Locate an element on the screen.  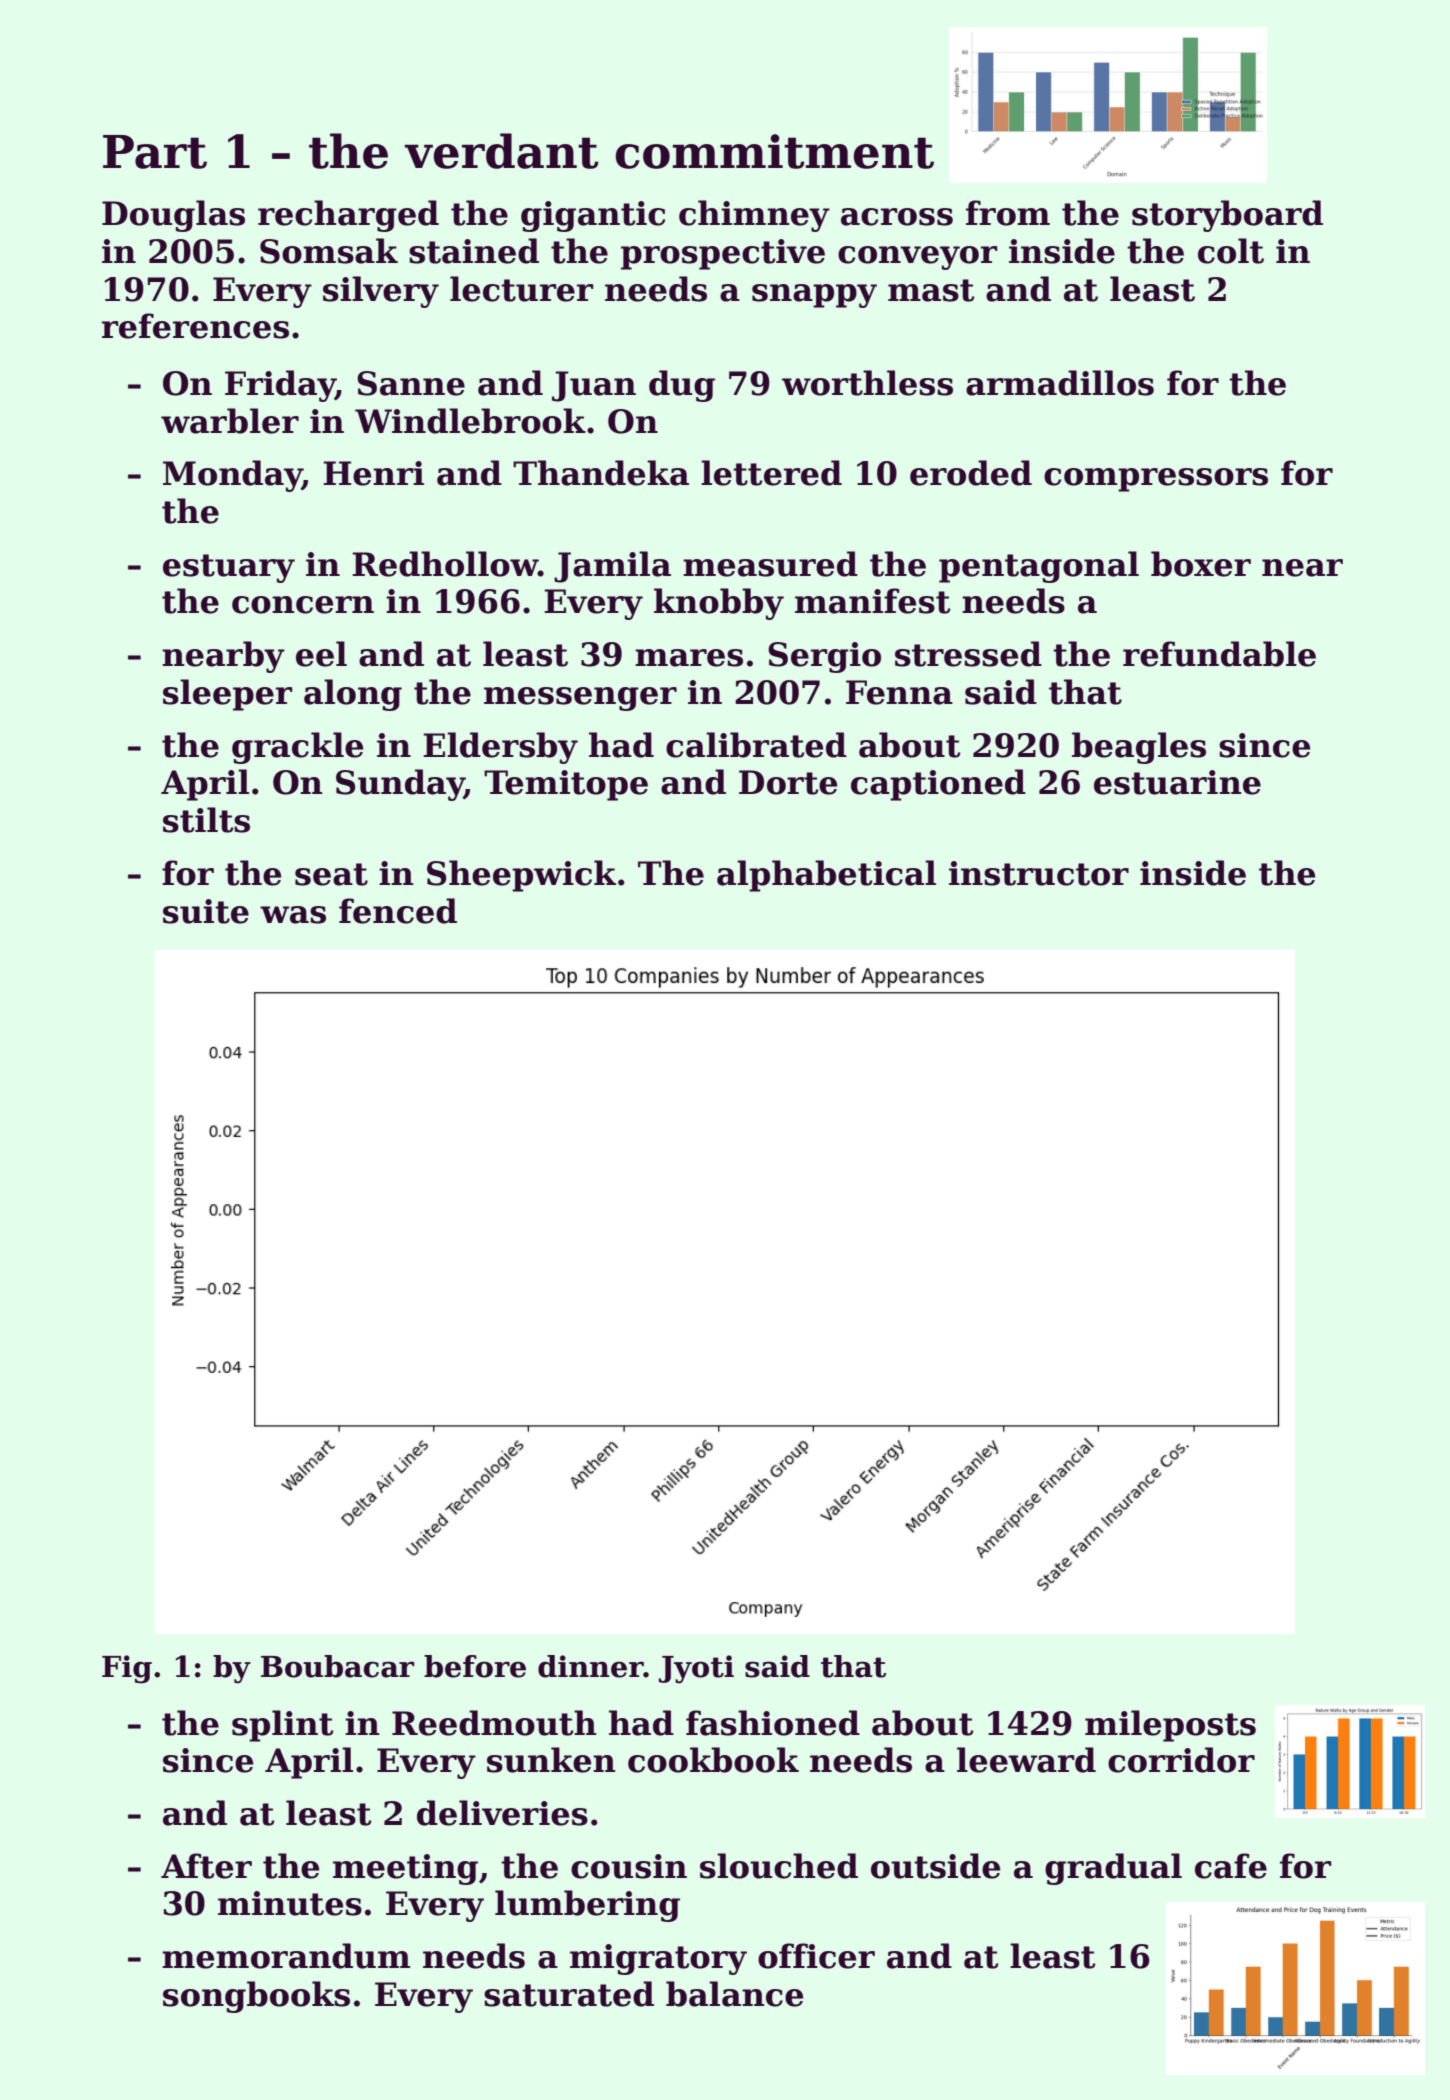
meeting is located at coordinates (405, 1869).
